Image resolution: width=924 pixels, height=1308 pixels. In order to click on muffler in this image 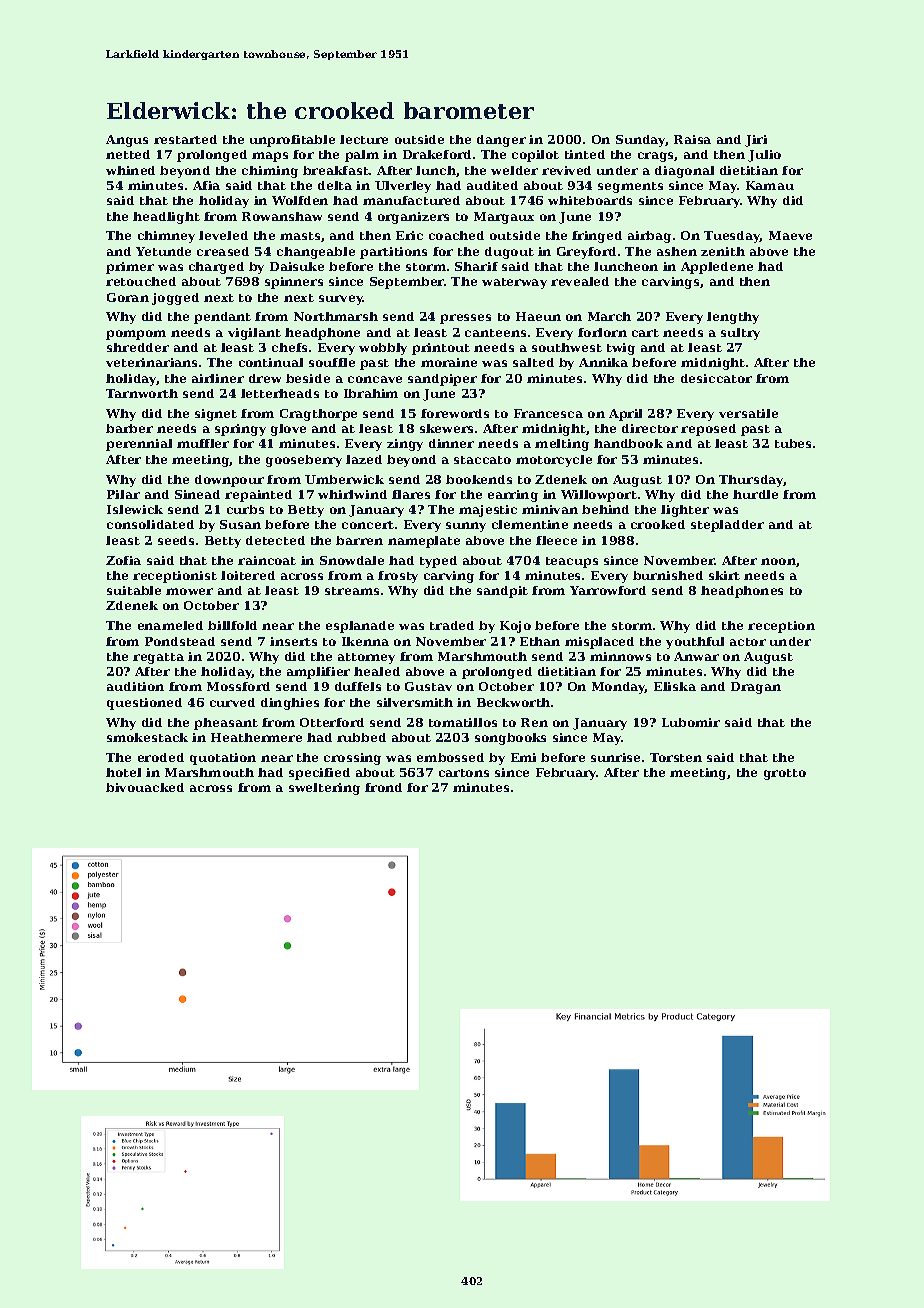, I will do `click(203, 443)`.
